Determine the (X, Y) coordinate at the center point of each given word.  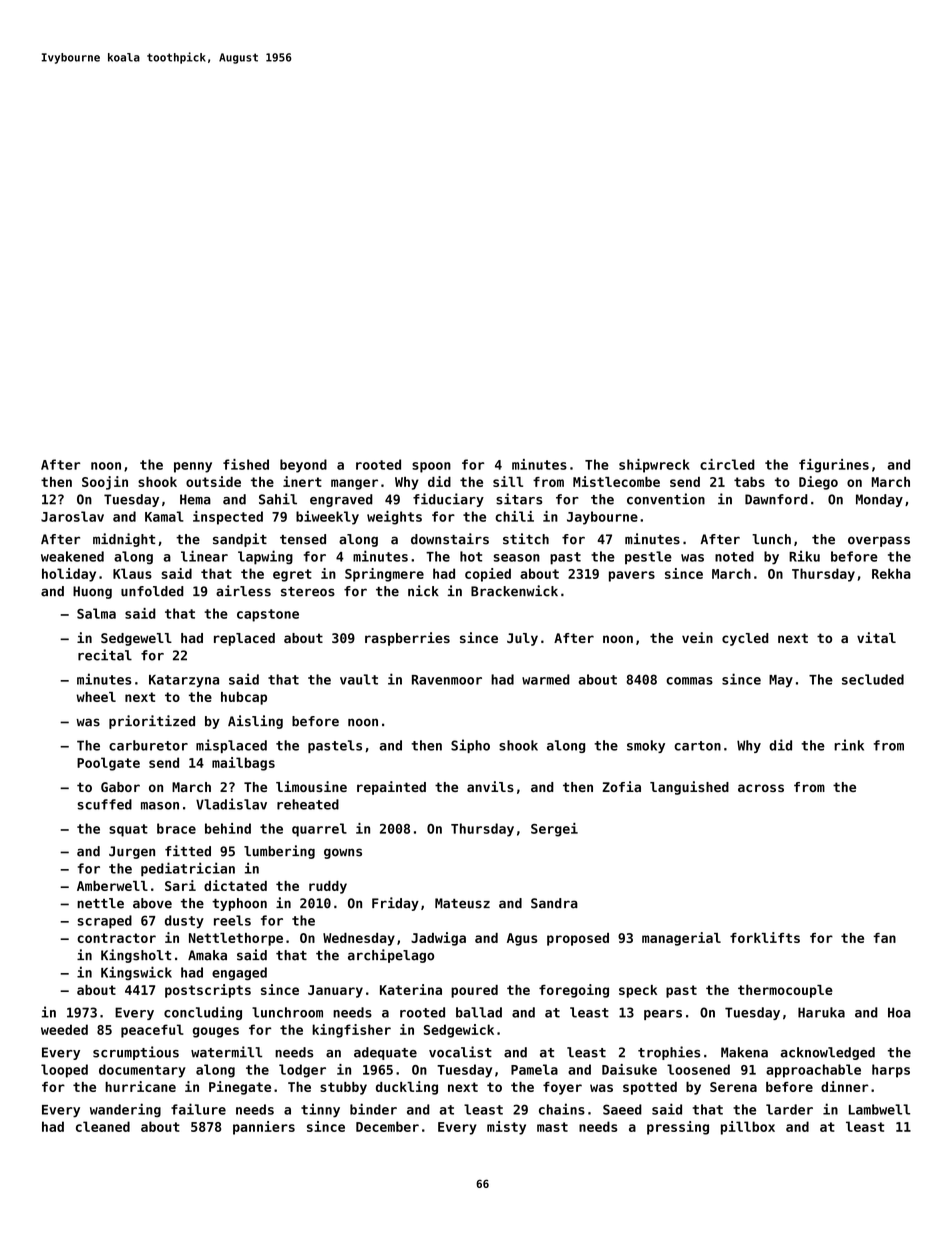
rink (849, 745)
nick (423, 591)
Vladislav (231, 804)
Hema (195, 499)
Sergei (554, 830)
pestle (648, 558)
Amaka (207, 955)
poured (474, 991)
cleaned (103, 1126)
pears (663, 1015)
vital (876, 637)
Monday (879, 500)
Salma (96, 613)
